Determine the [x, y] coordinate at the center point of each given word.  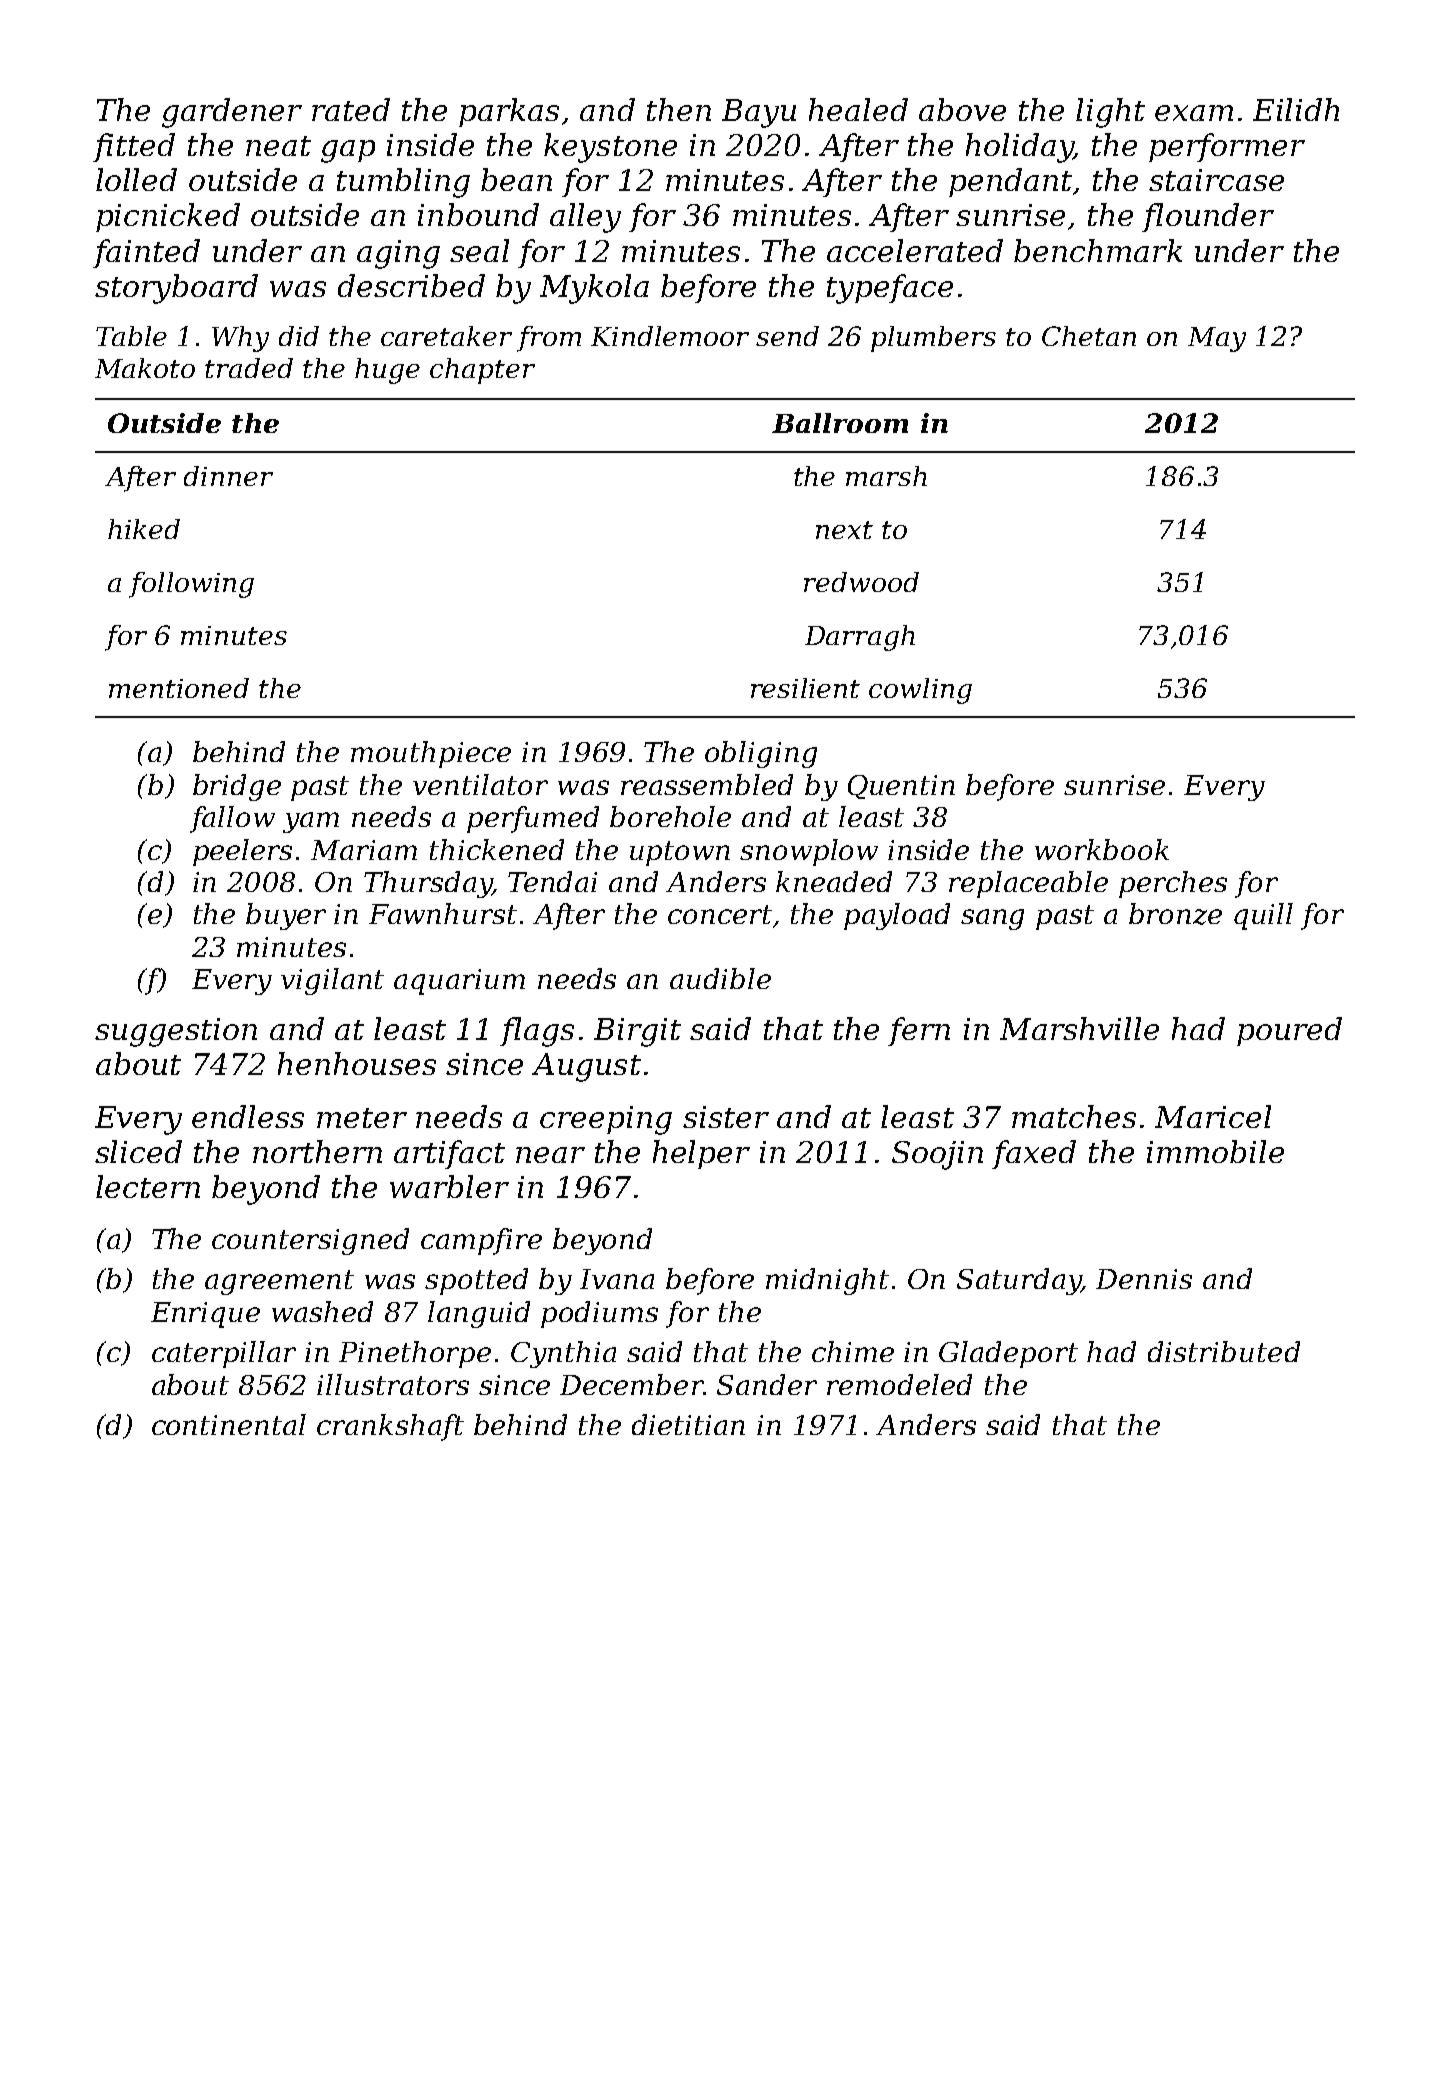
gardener [232, 113]
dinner [228, 476]
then [679, 109]
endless [248, 1116]
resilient [805, 688]
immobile [1215, 1151]
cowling [920, 691]
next [844, 530]
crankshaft [390, 1427]
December [631, 1384]
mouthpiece [431, 754]
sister [726, 1117]
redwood [861, 582]
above [962, 109]
